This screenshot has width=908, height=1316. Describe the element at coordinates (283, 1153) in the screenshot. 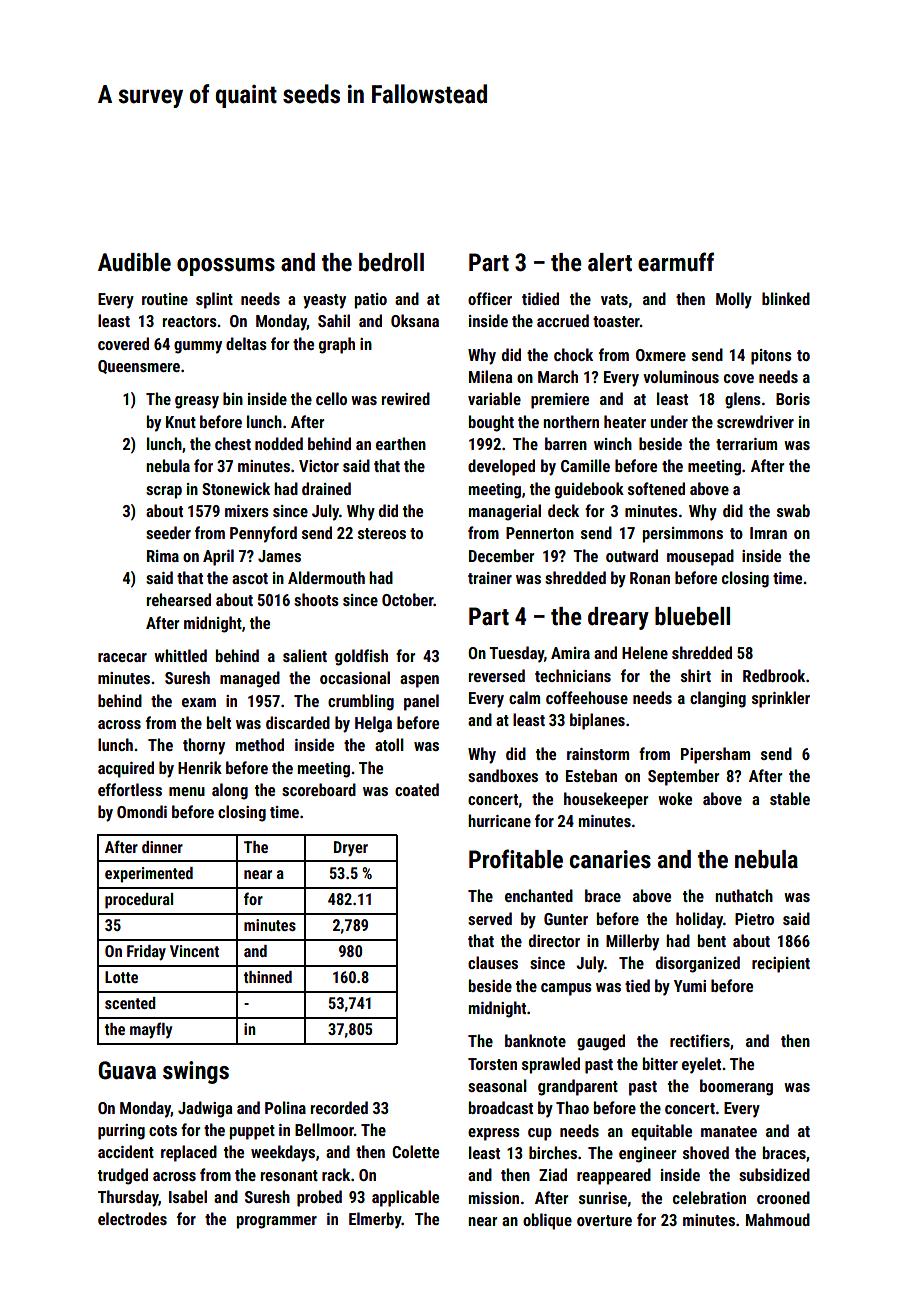

I see `weekdays` at that location.
